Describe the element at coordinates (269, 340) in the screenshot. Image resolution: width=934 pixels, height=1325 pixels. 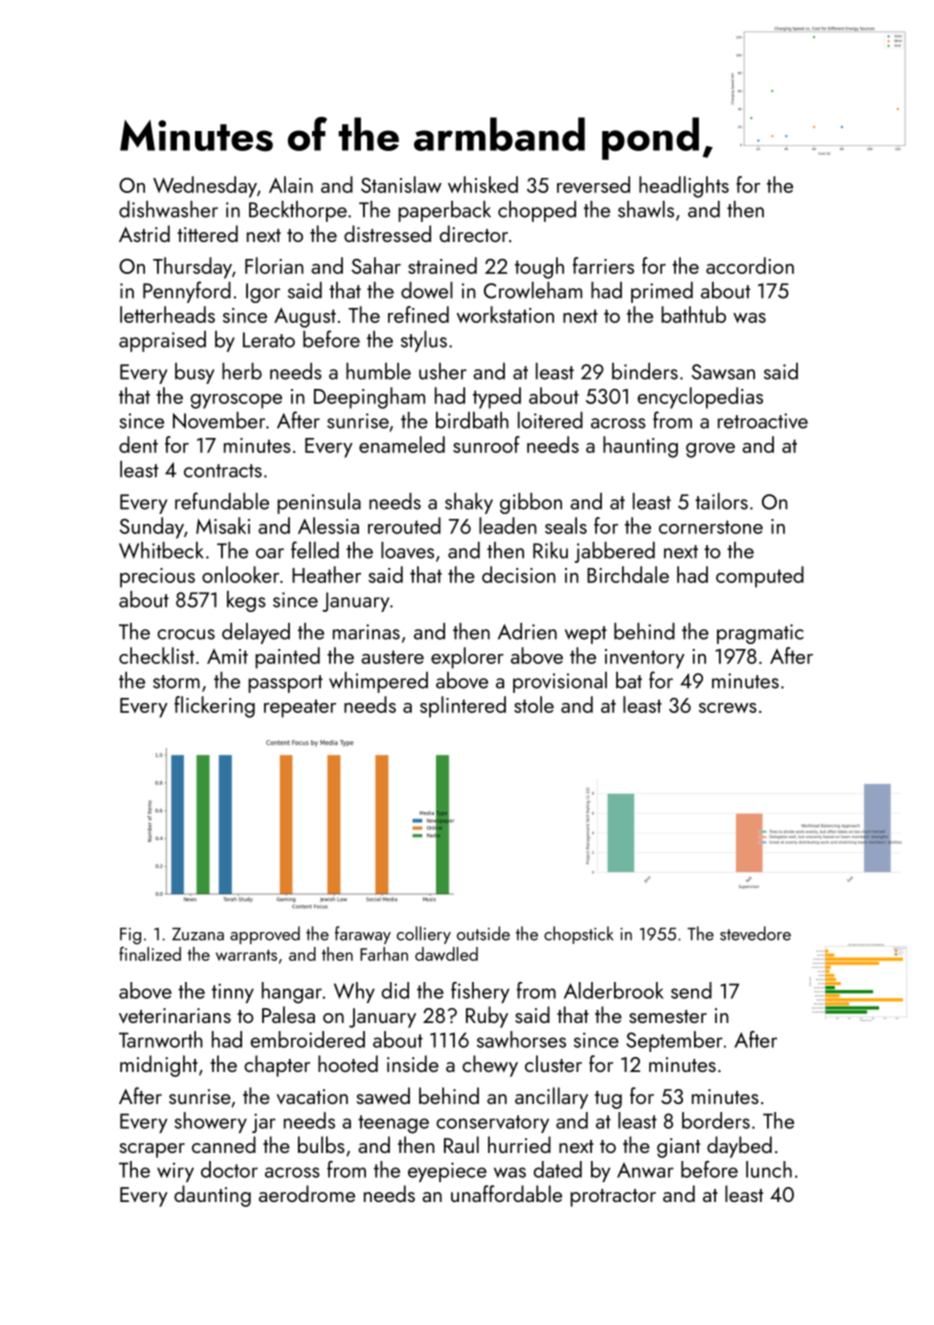
I see `Lerato` at that location.
